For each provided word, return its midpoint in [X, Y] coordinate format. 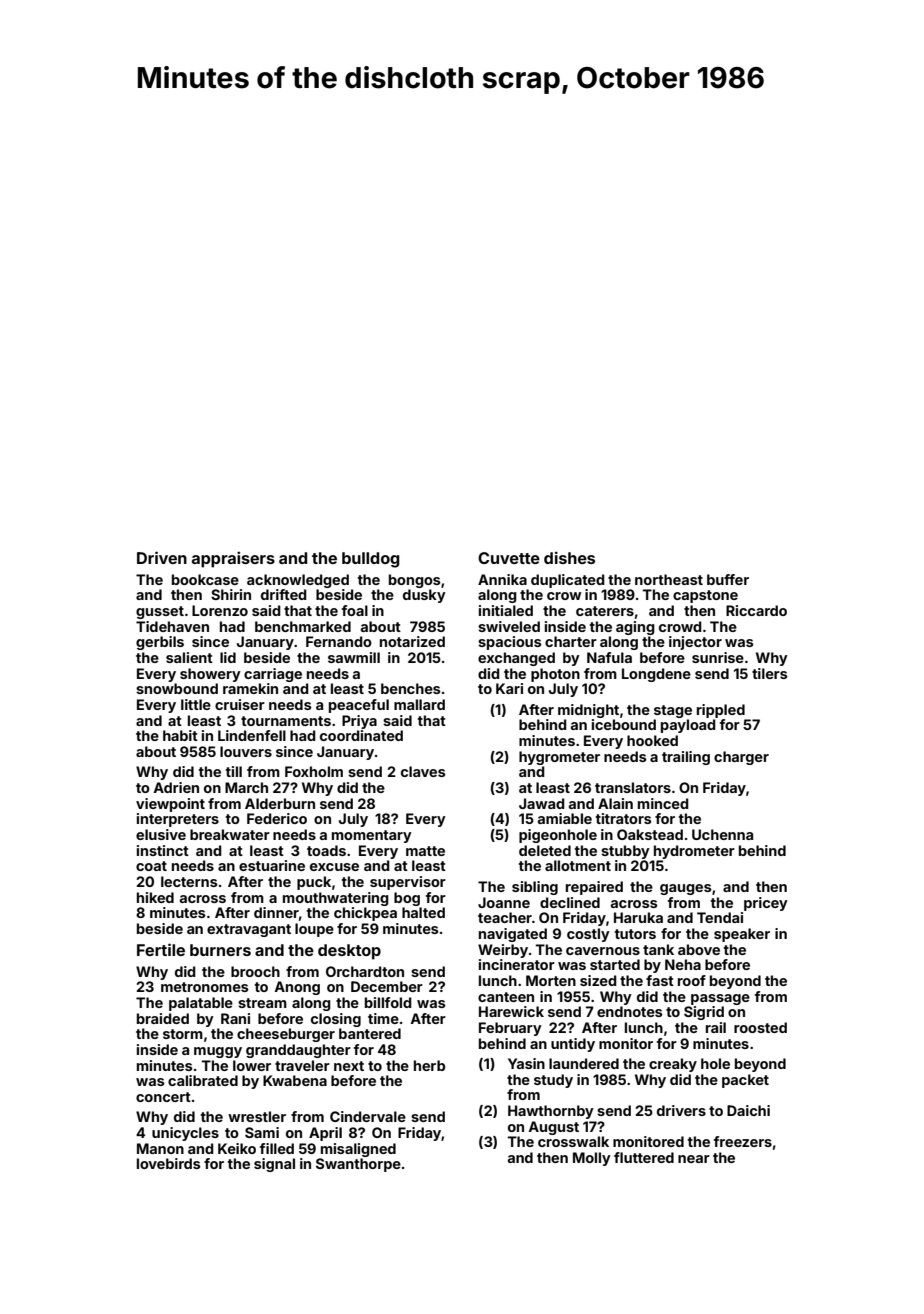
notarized [412, 641]
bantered [370, 1033]
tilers [770, 673]
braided [163, 1018]
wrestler [257, 1116]
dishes [569, 557]
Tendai [720, 917]
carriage [273, 675]
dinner [276, 912]
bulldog [371, 560]
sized [598, 980]
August [553, 1128]
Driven [162, 557]
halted [423, 912]
